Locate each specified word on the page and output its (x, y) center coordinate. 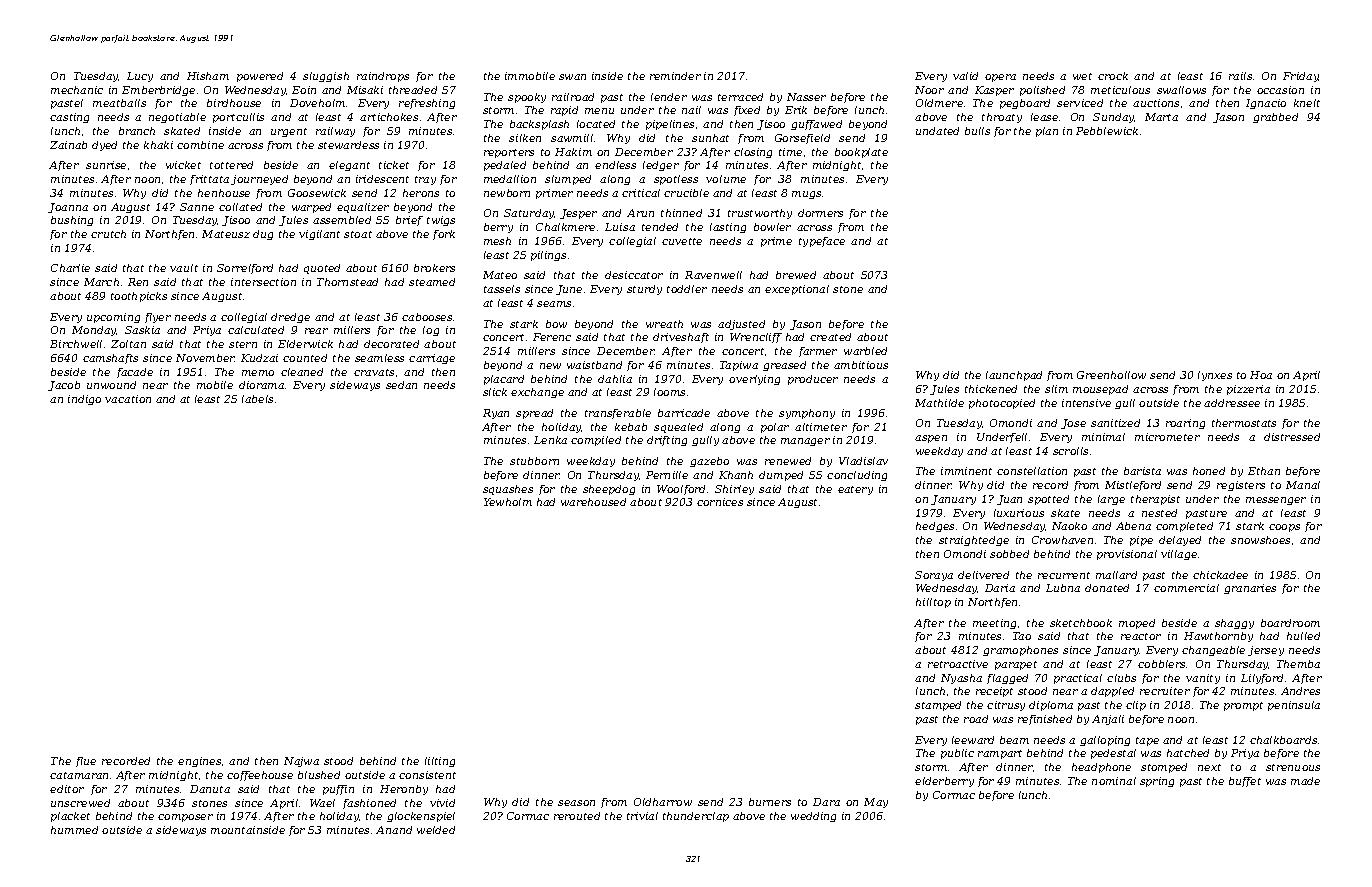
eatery (855, 490)
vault (184, 268)
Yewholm (508, 502)
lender (669, 97)
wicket (183, 165)
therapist (1155, 500)
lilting (440, 762)
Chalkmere (565, 227)
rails (1240, 76)
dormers (820, 213)
